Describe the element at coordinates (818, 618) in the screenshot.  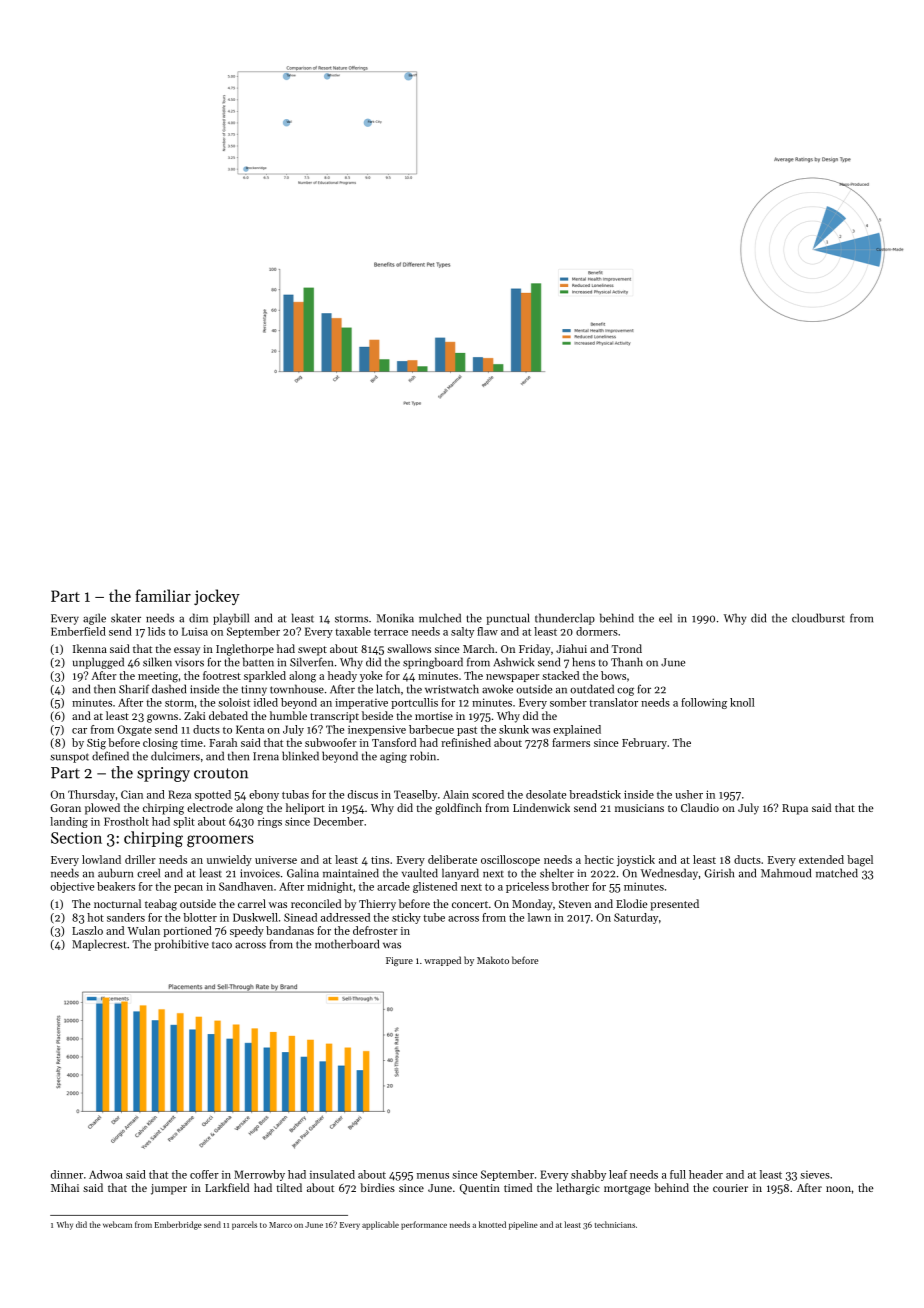
I see `cloudburst` at that location.
